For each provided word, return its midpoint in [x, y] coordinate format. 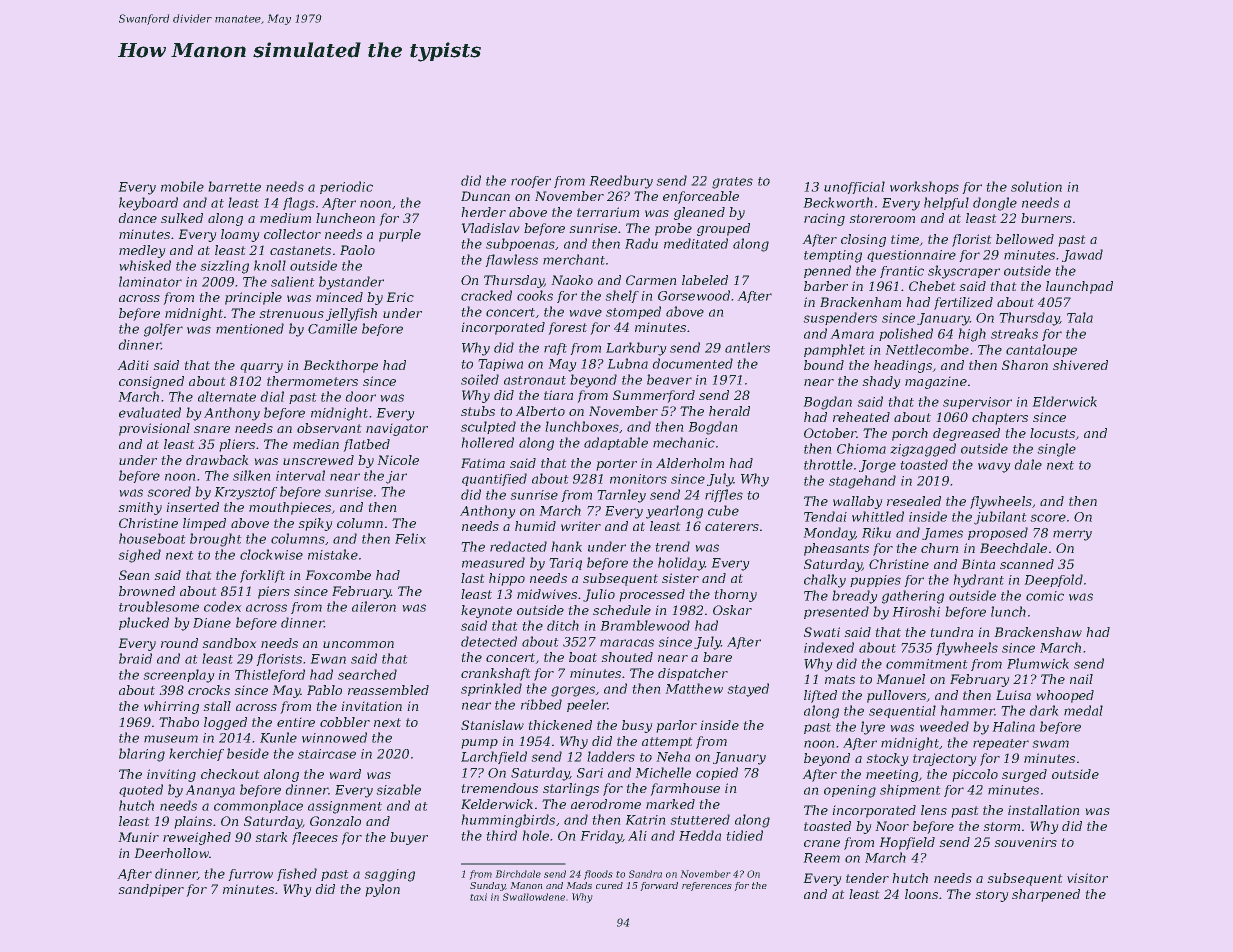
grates [732, 183]
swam [1050, 744]
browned [147, 591]
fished [297, 874]
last [473, 578]
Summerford [654, 396]
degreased [966, 434]
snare [212, 429]
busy [637, 726]
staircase [327, 754]
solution [1036, 186]
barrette [234, 186]
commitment [927, 664]
